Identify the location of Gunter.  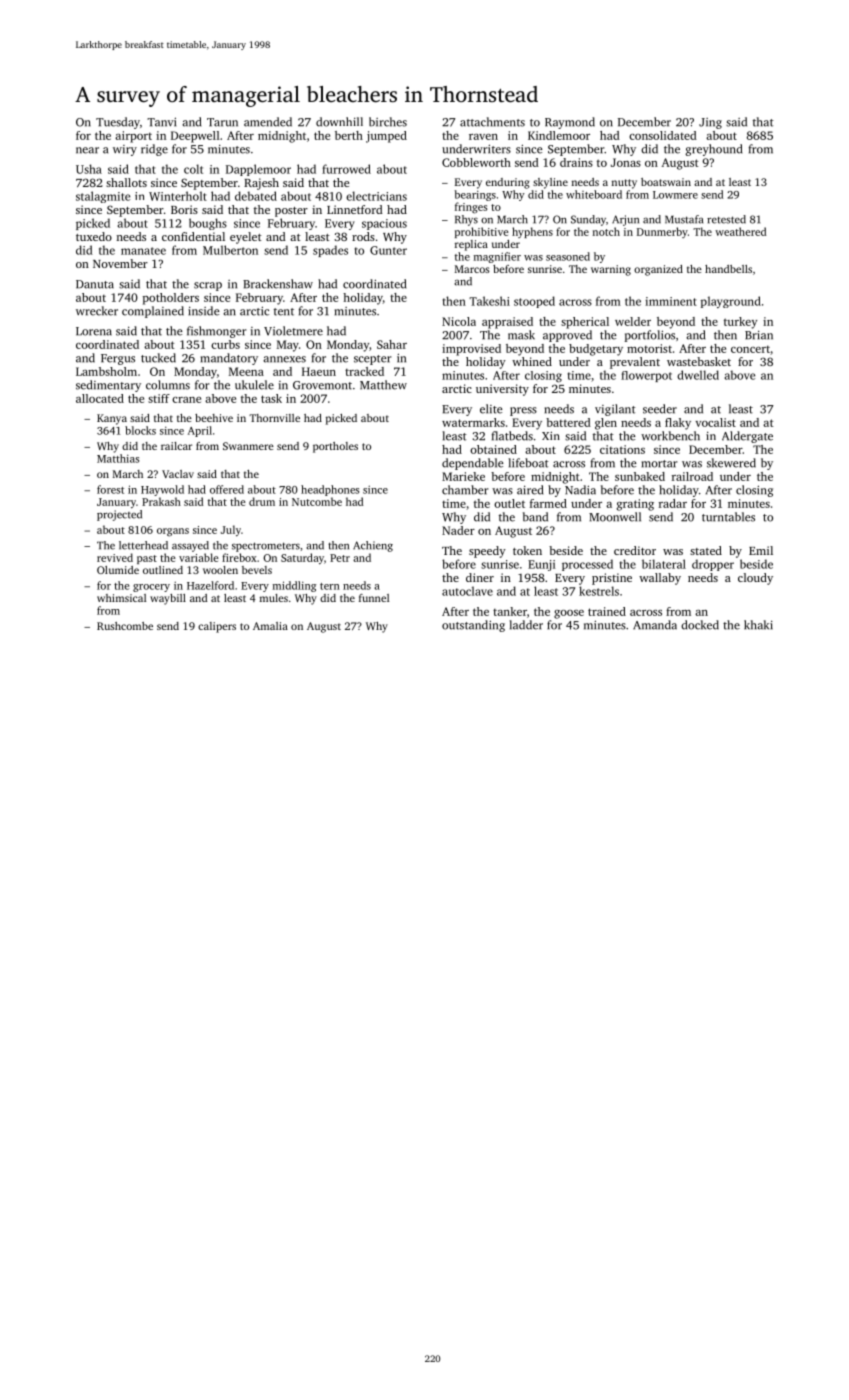
(388, 250).
